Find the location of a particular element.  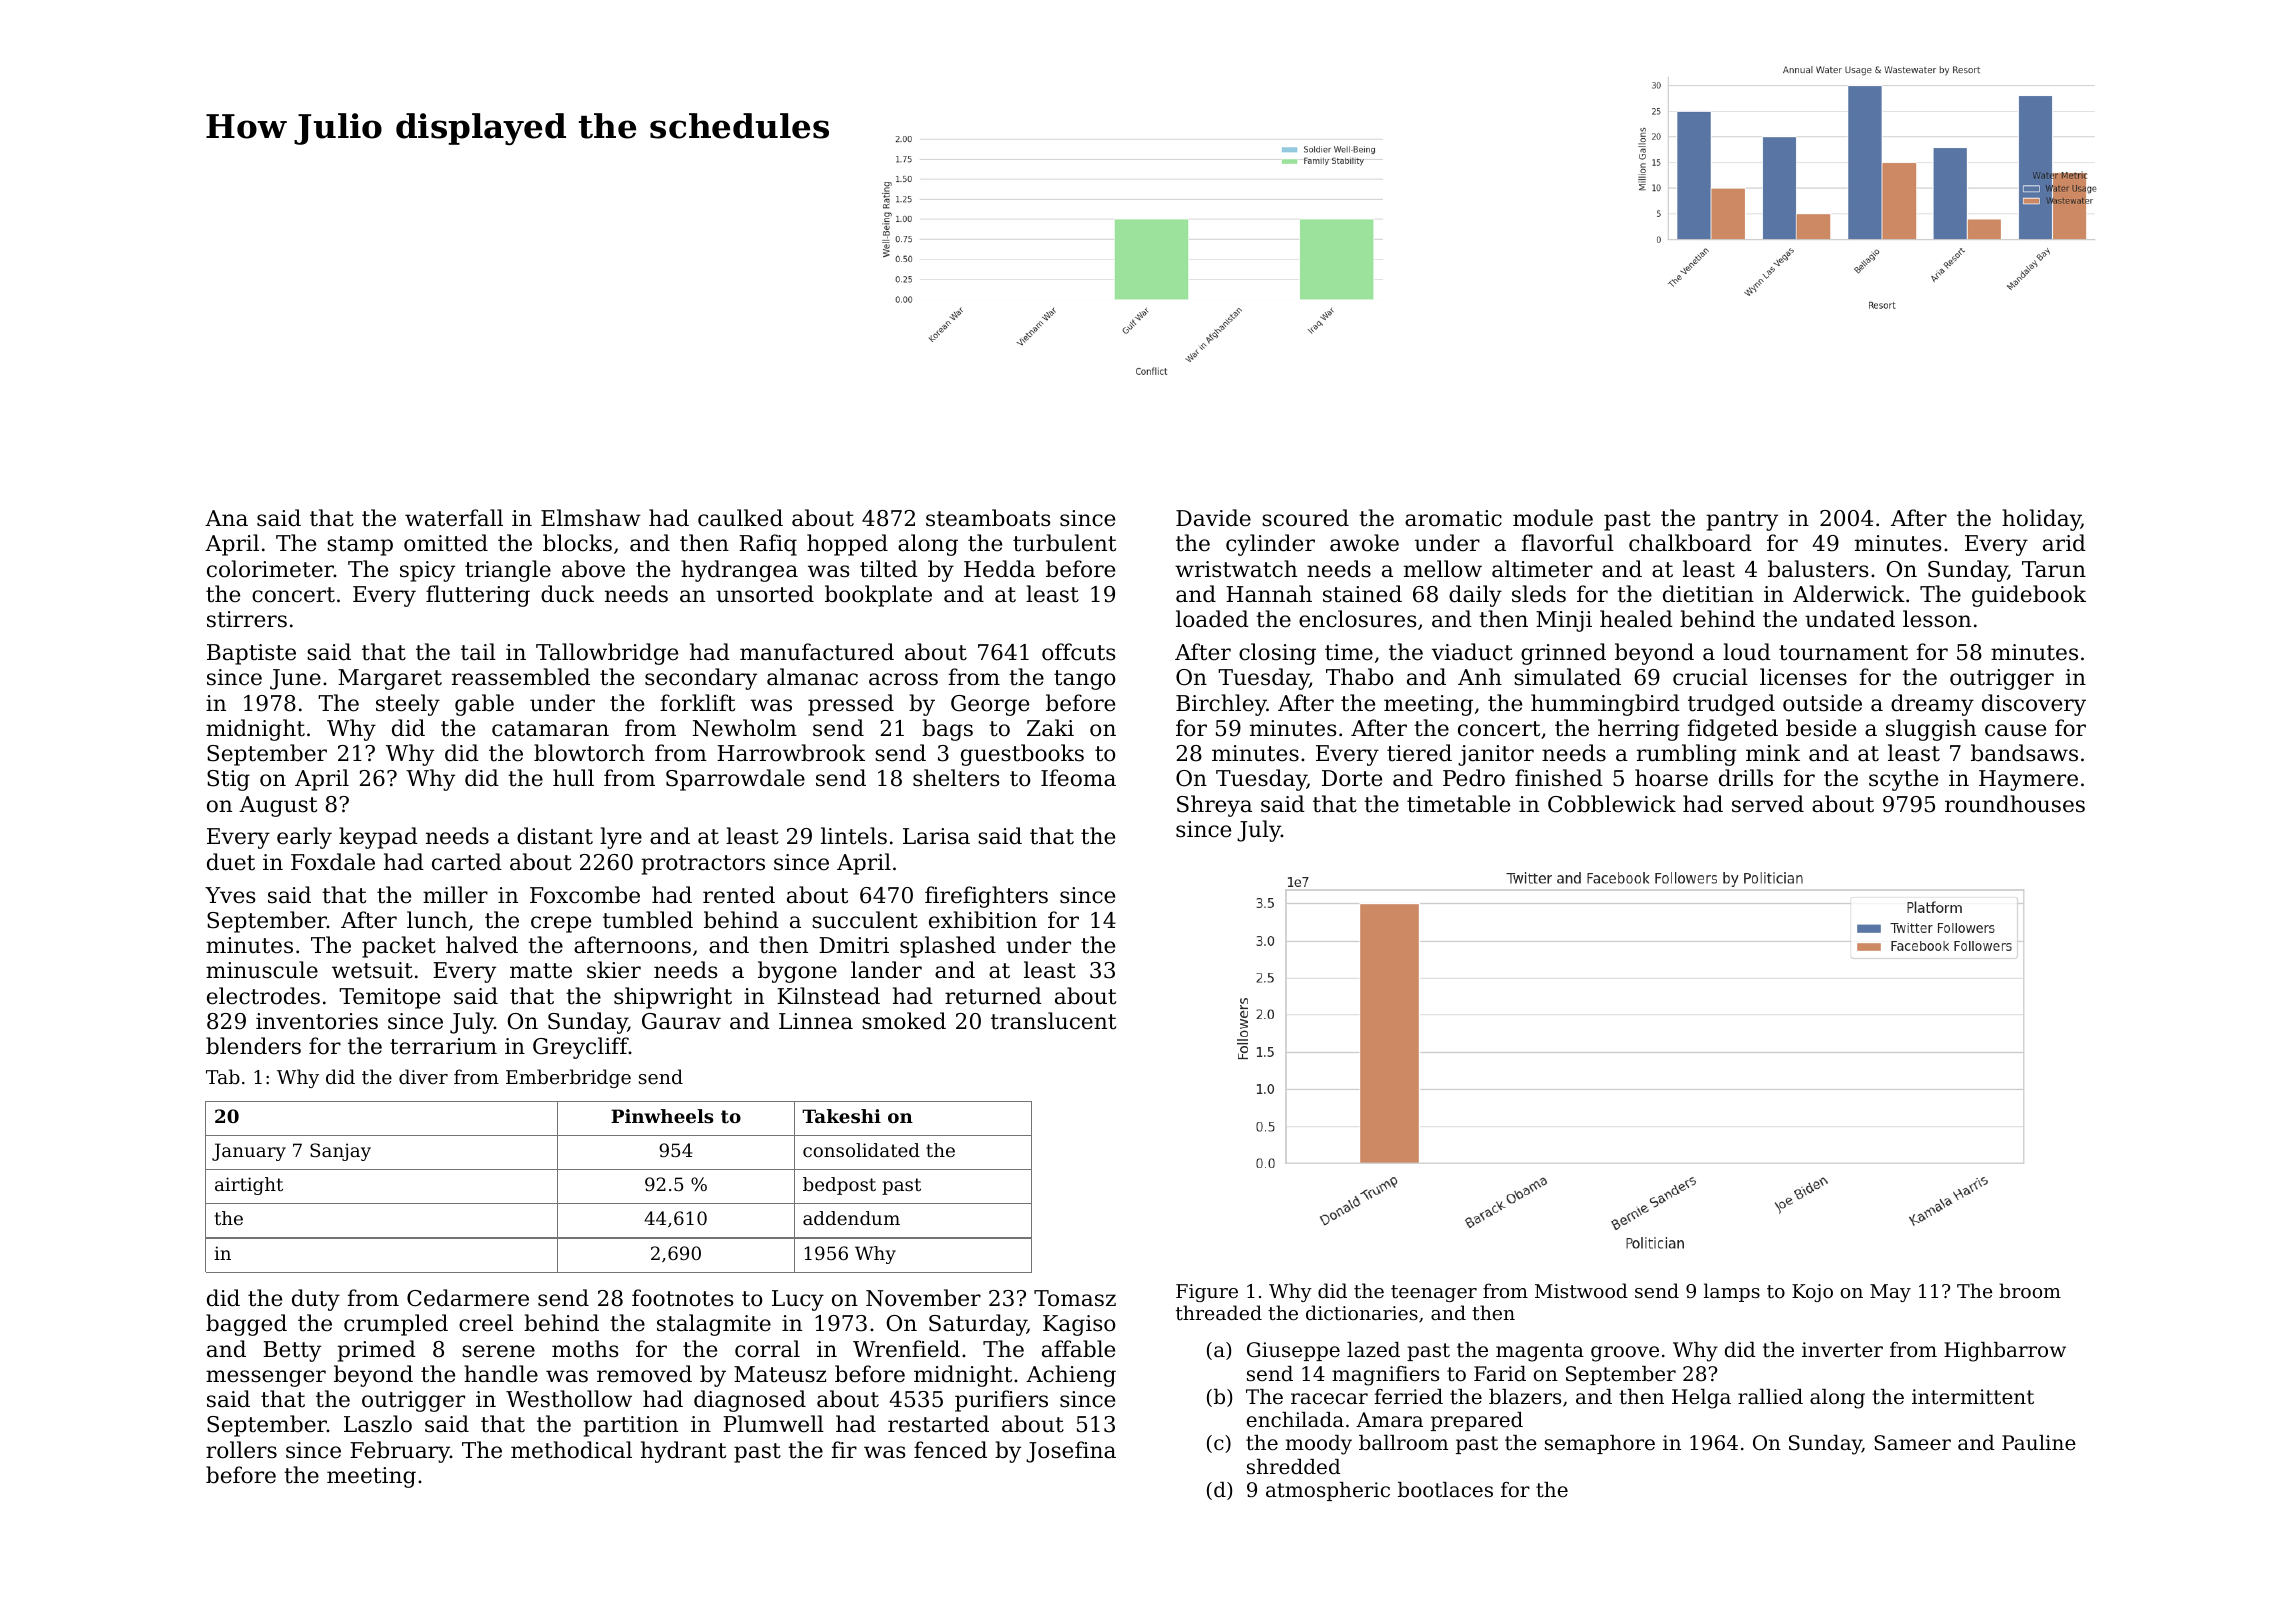

distant is located at coordinates (555, 836).
